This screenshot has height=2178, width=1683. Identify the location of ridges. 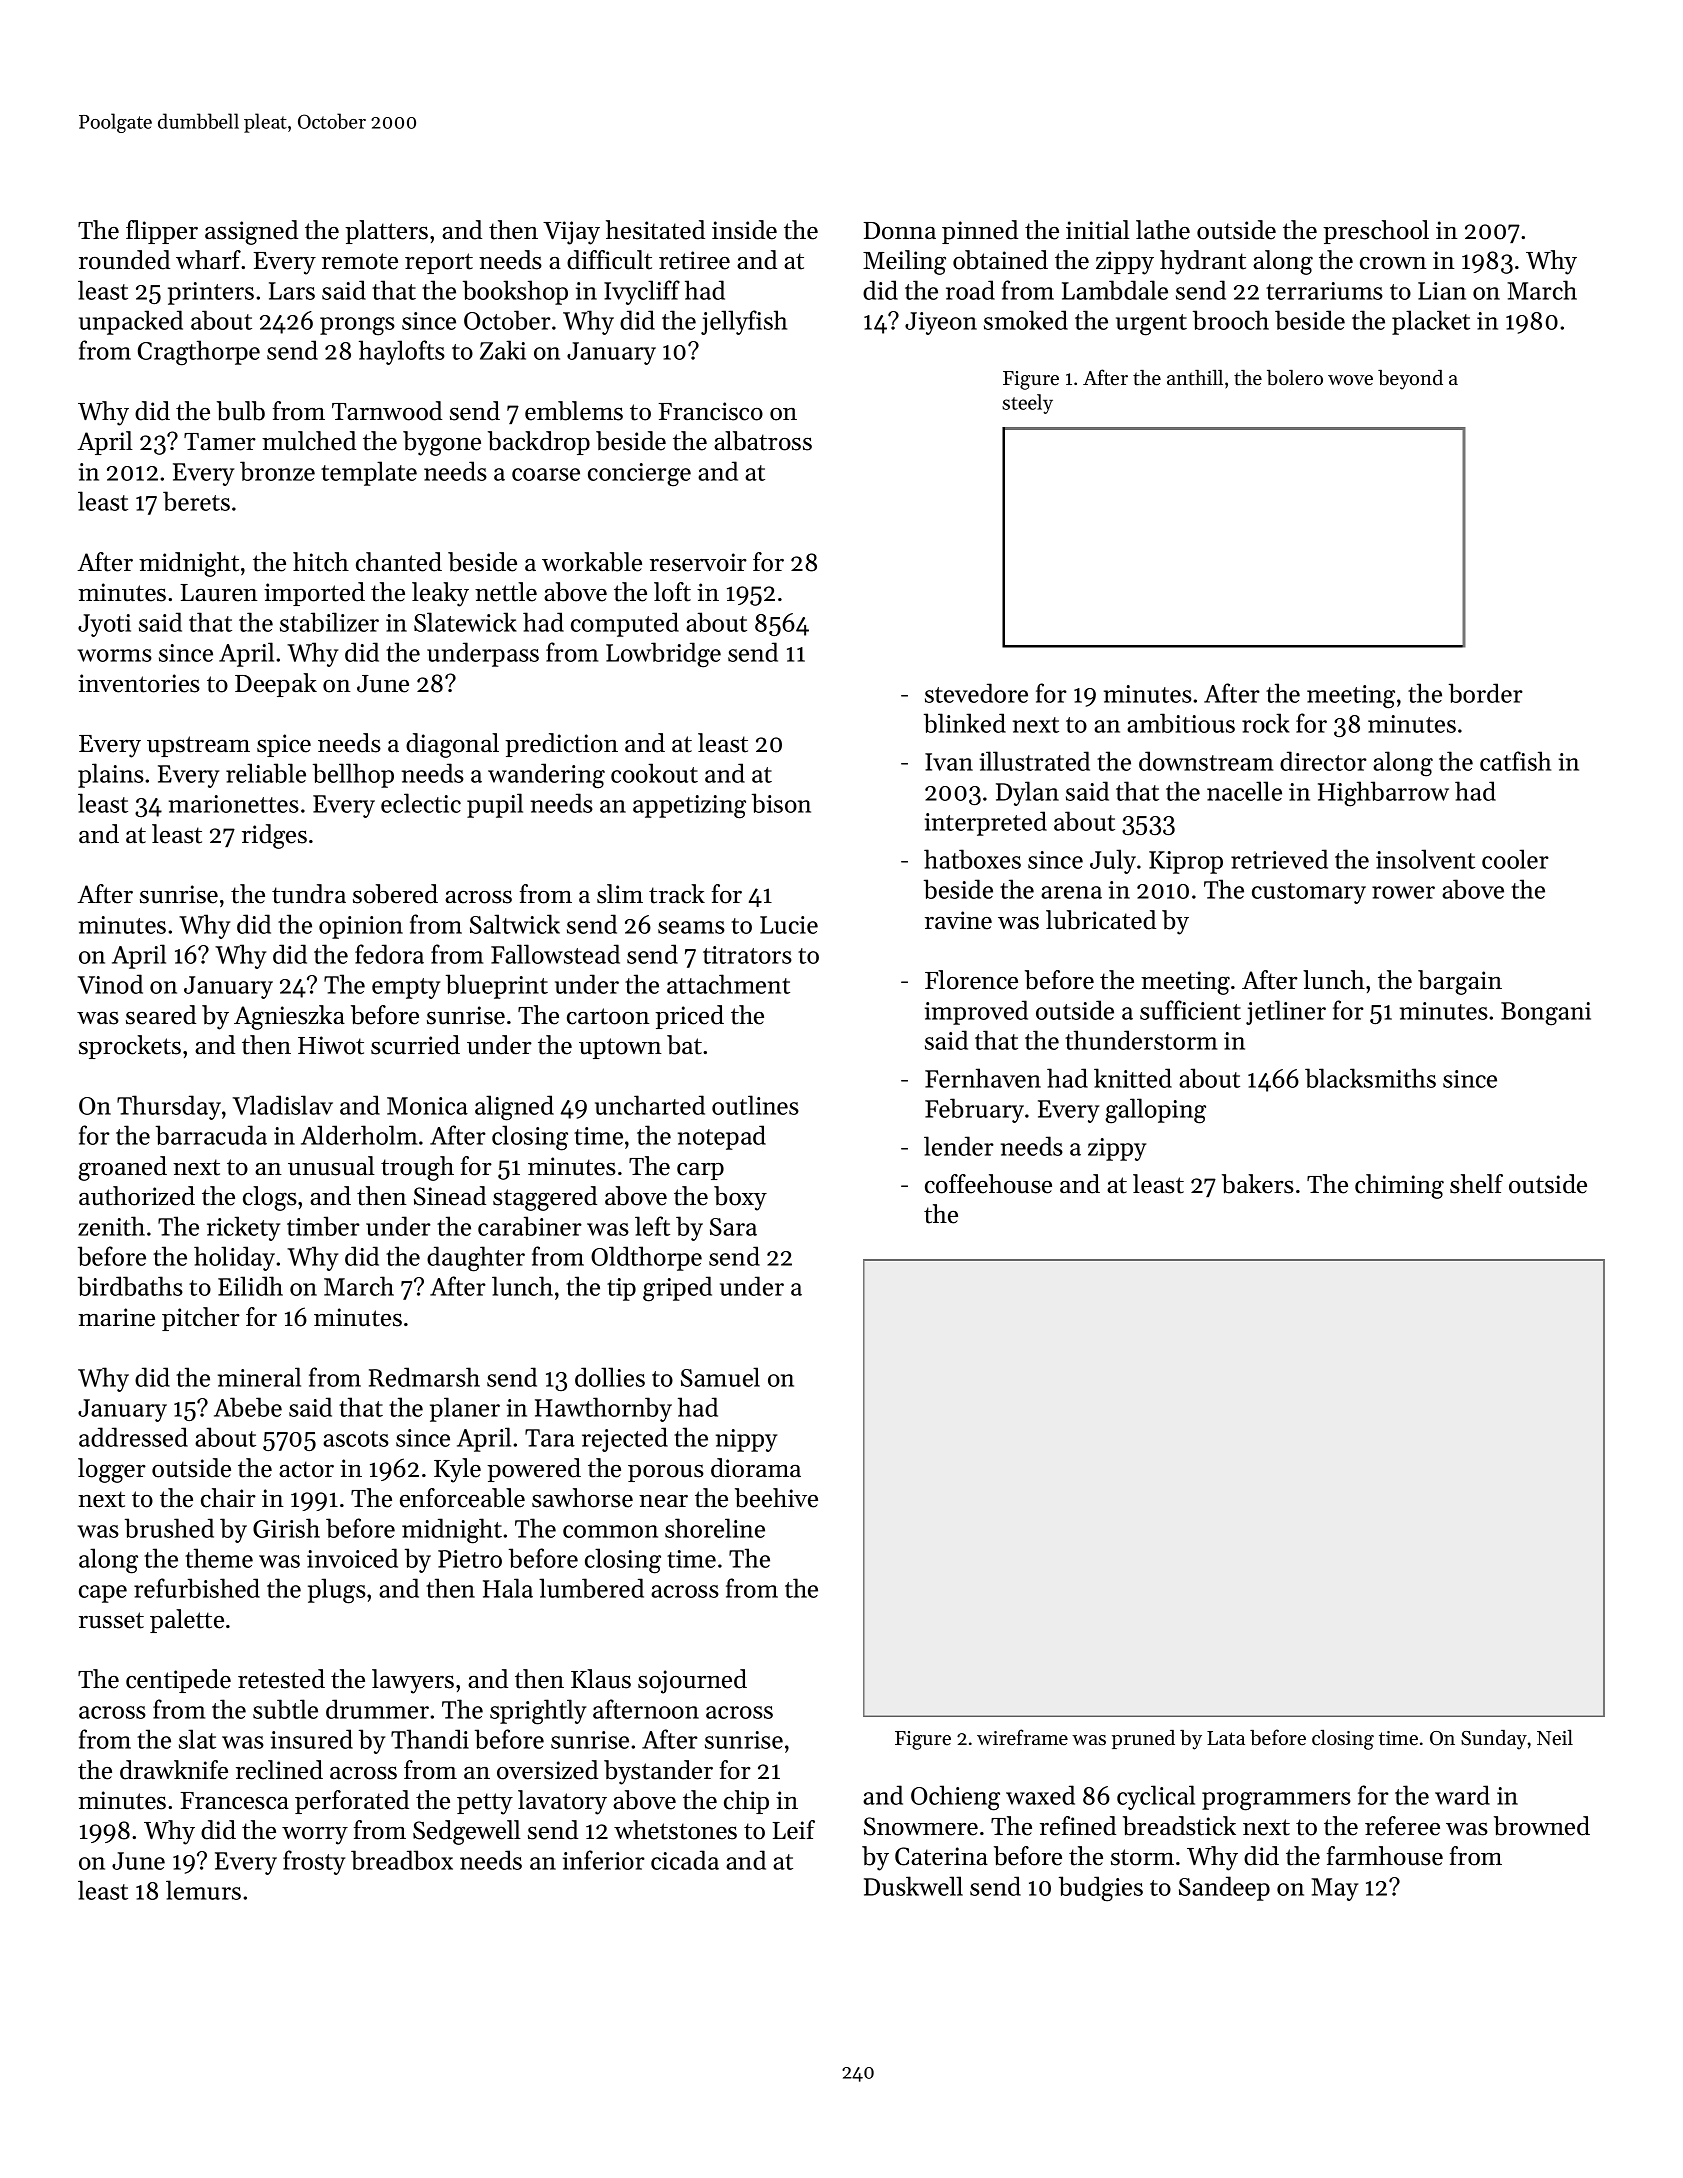
(274, 836).
